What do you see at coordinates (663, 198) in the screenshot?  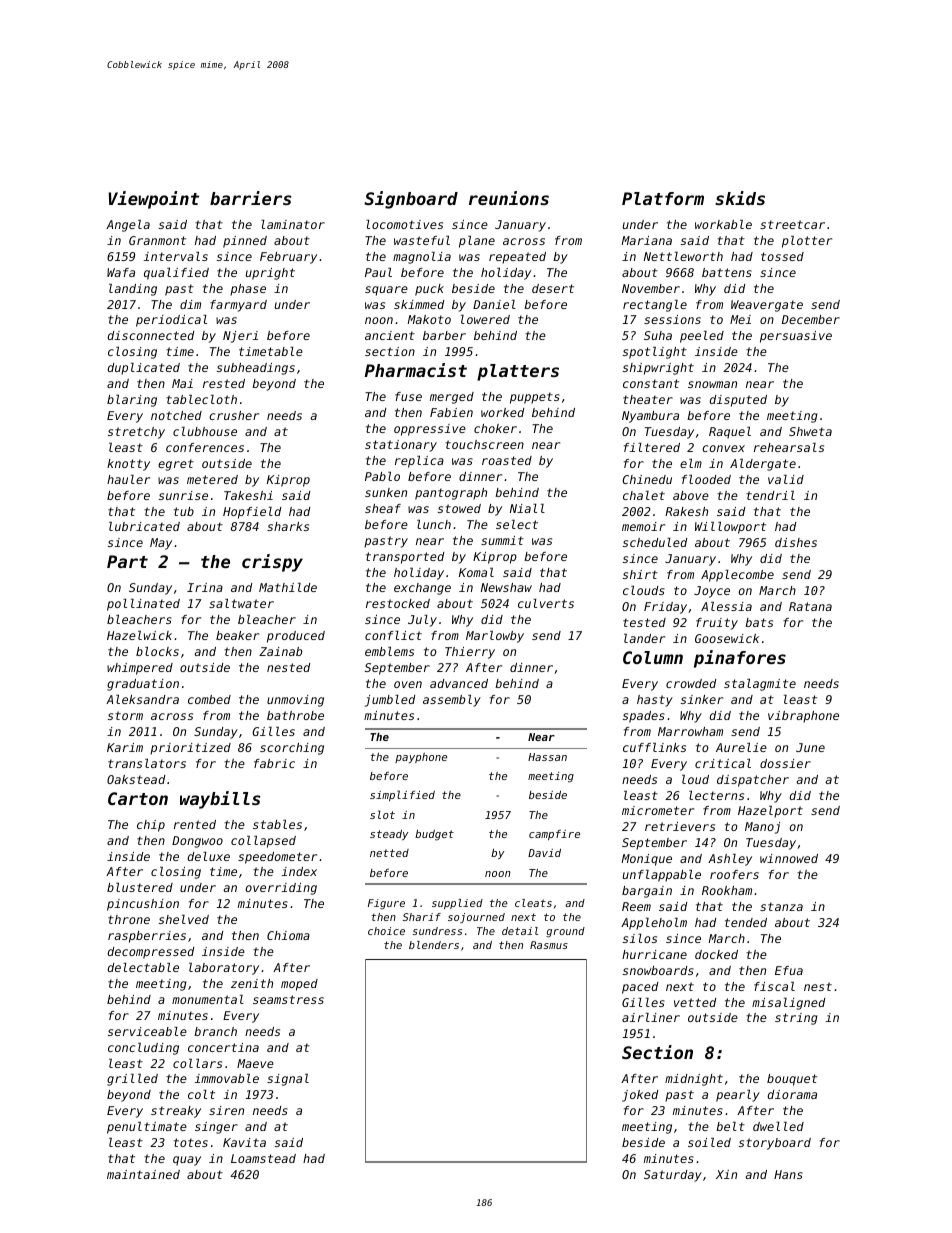 I see `Platform` at bounding box center [663, 198].
